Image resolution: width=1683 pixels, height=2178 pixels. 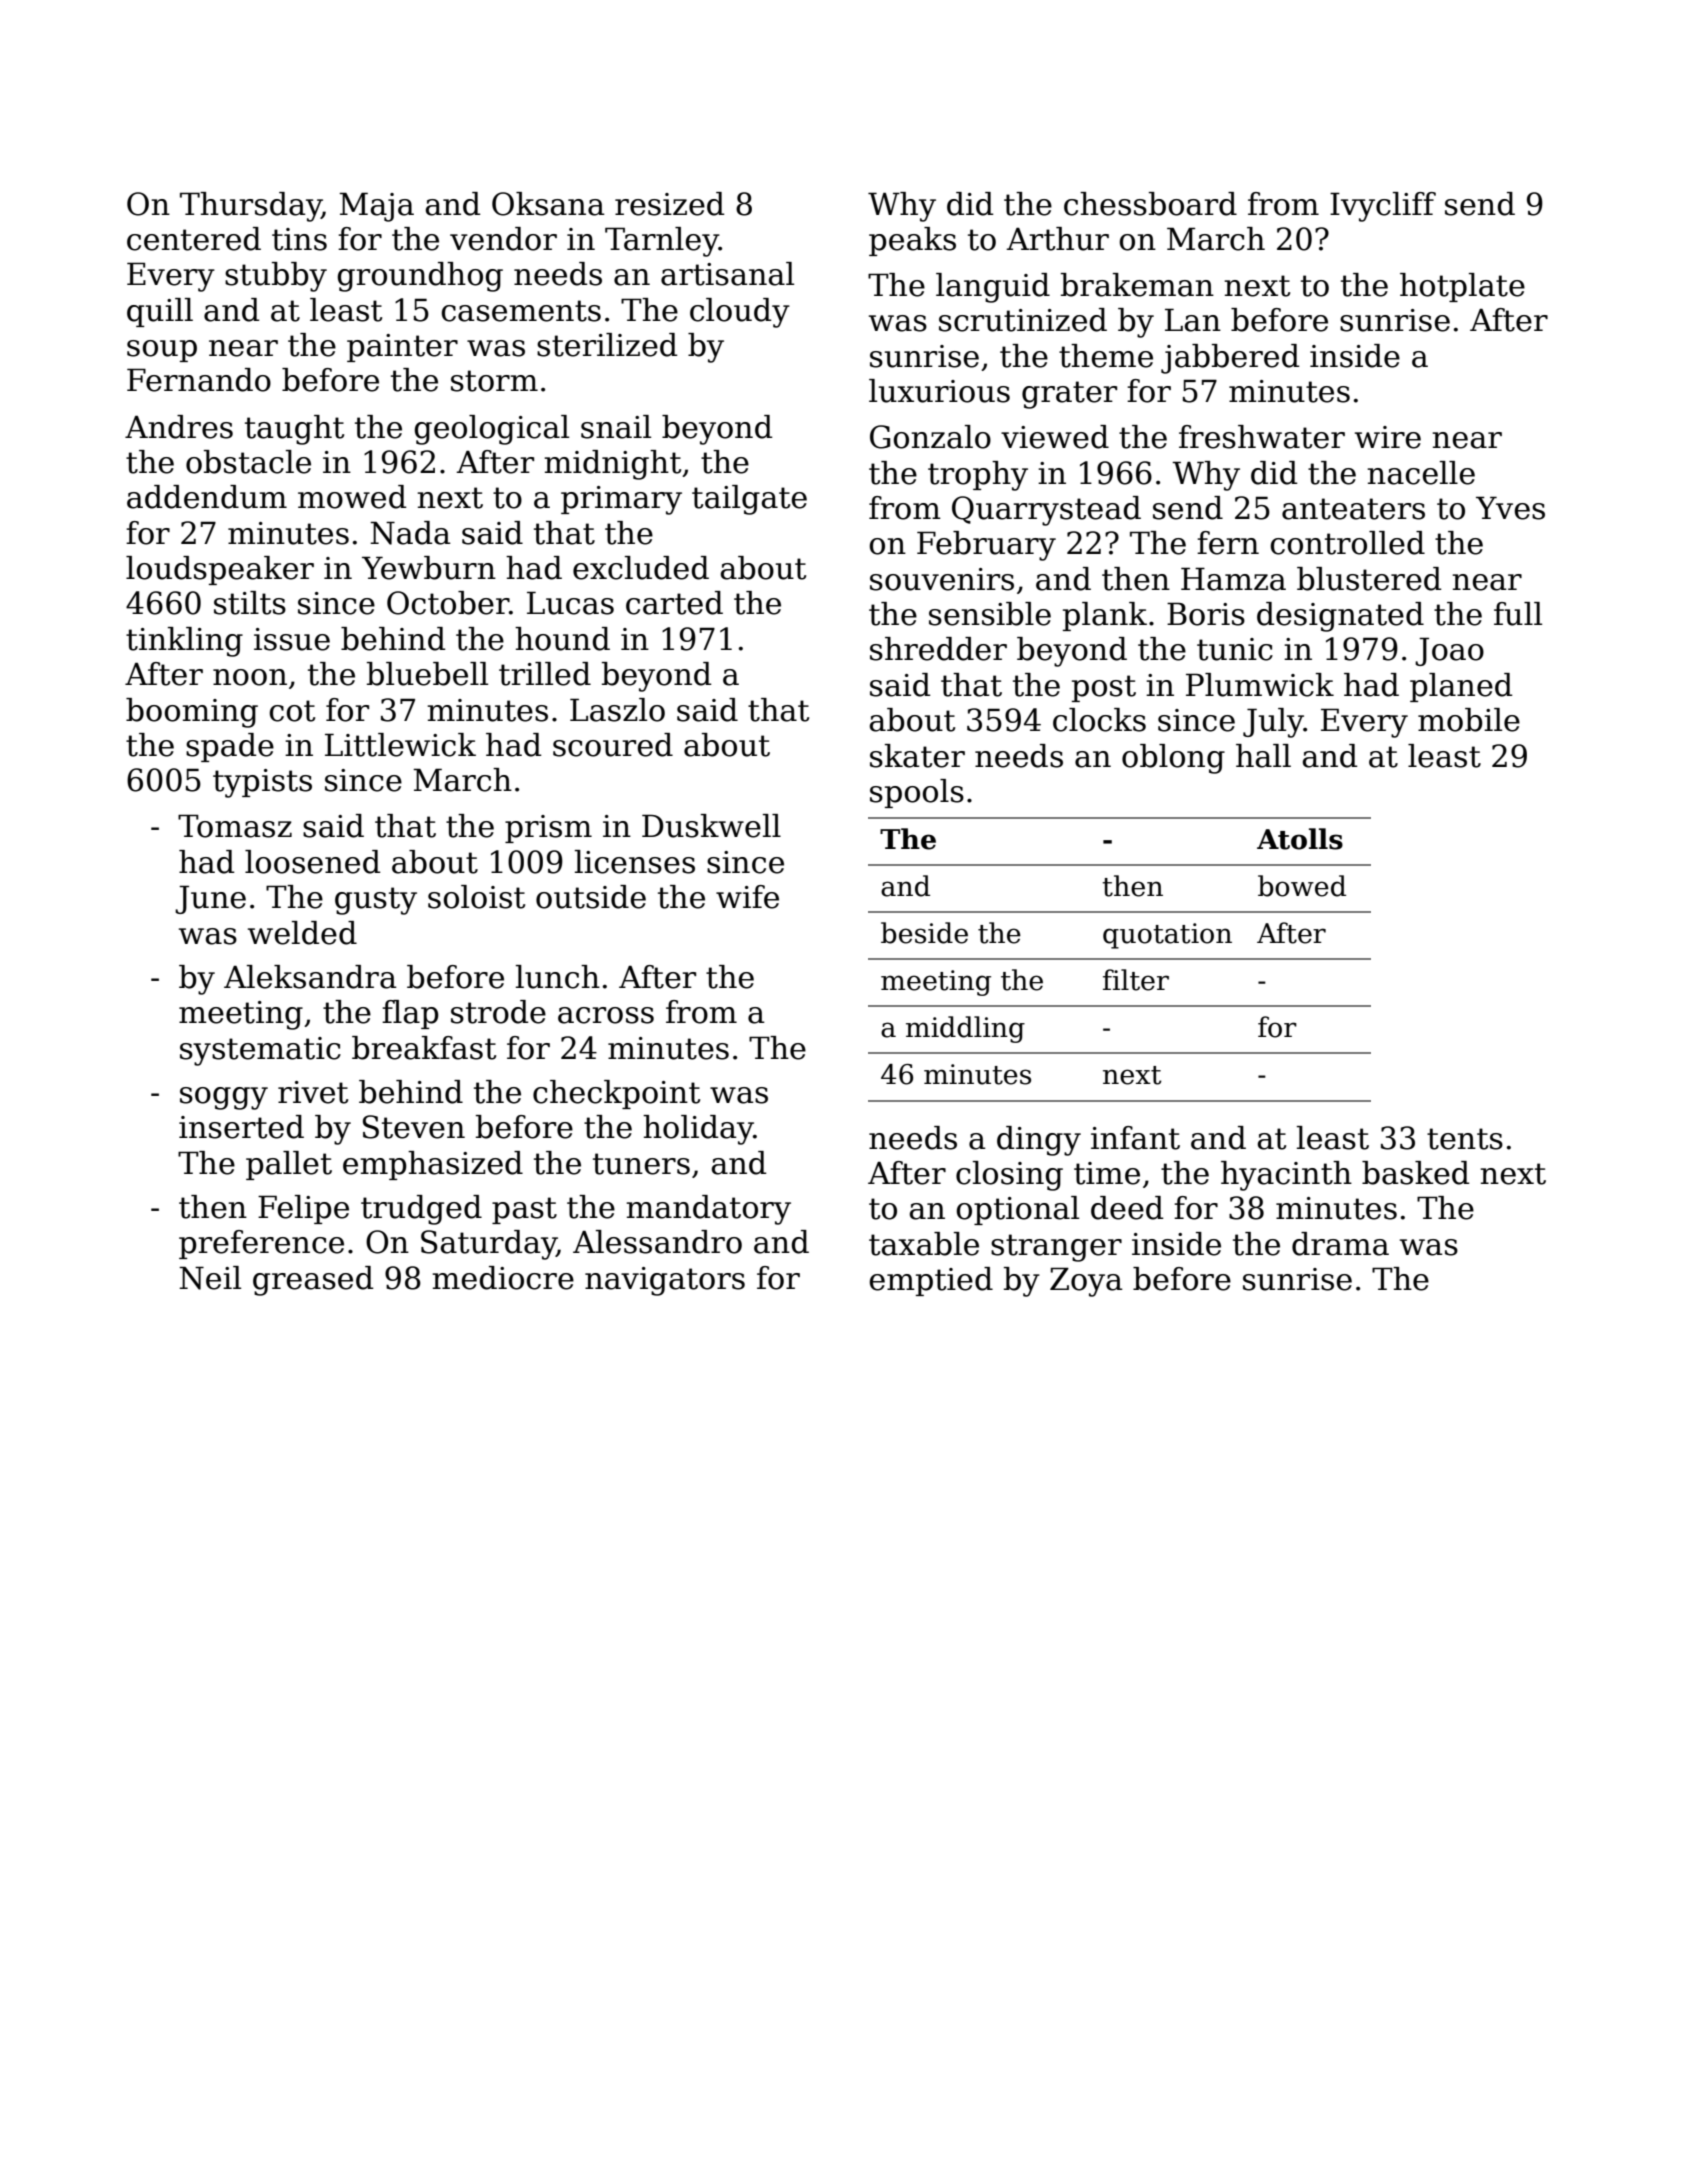 What do you see at coordinates (562, 639) in the screenshot?
I see `hound` at bounding box center [562, 639].
